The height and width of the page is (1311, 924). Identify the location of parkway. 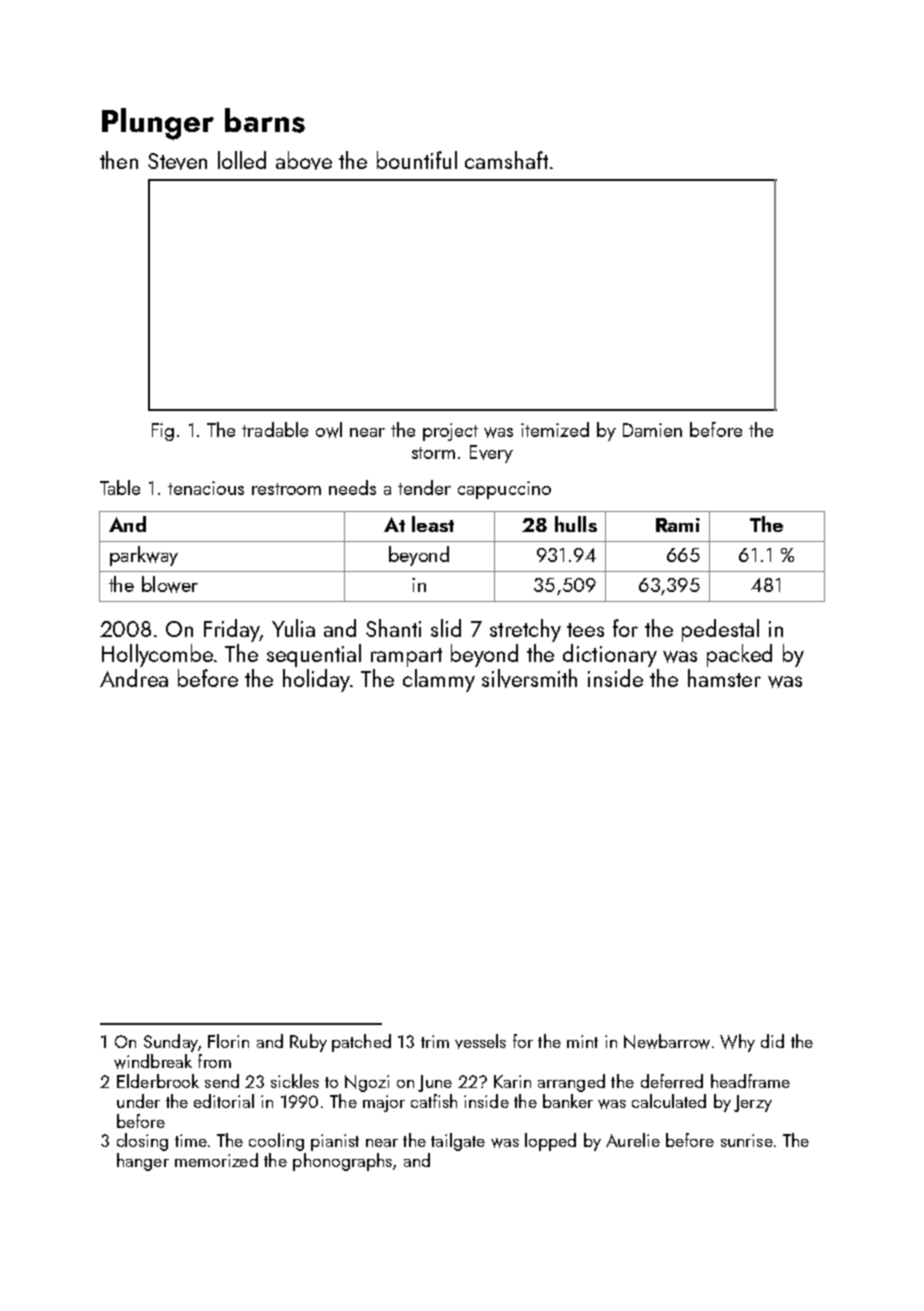
(144, 556).
